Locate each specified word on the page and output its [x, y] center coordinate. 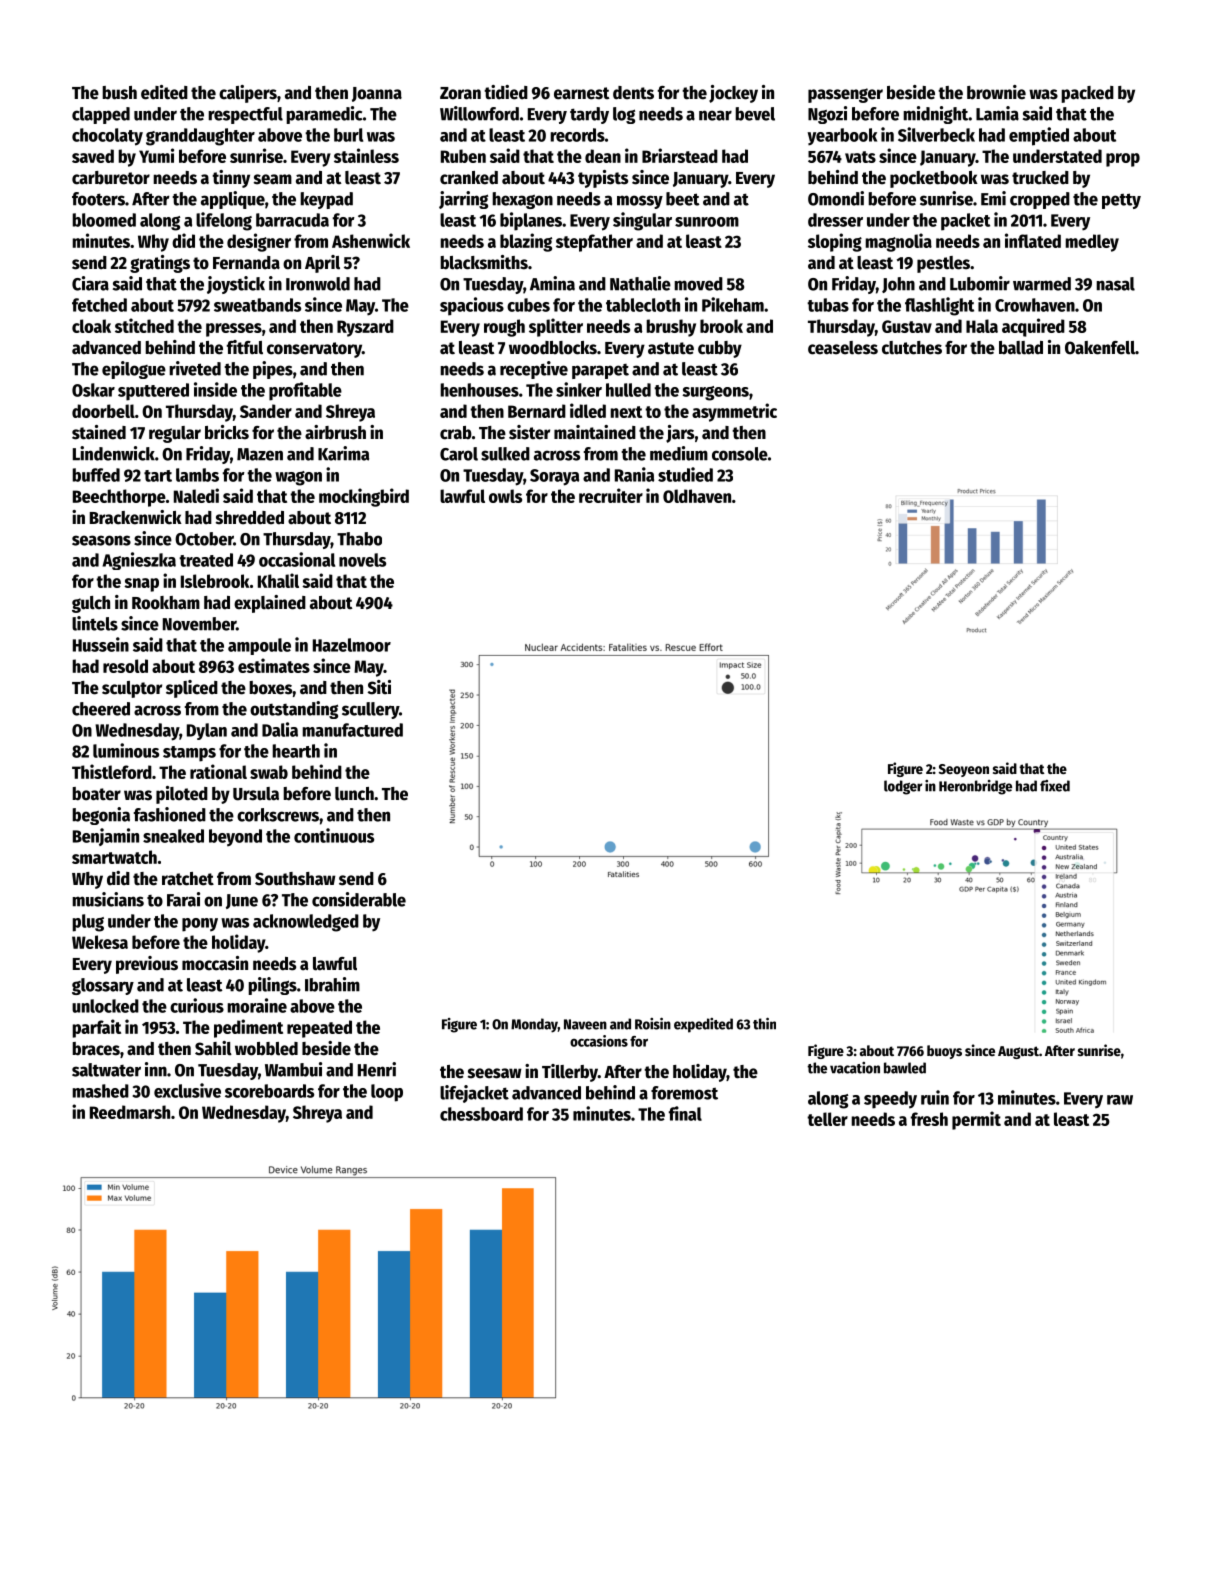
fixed [1055, 786]
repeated [319, 1029]
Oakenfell [1100, 348]
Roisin [653, 1023]
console [740, 454]
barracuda [292, 220]
